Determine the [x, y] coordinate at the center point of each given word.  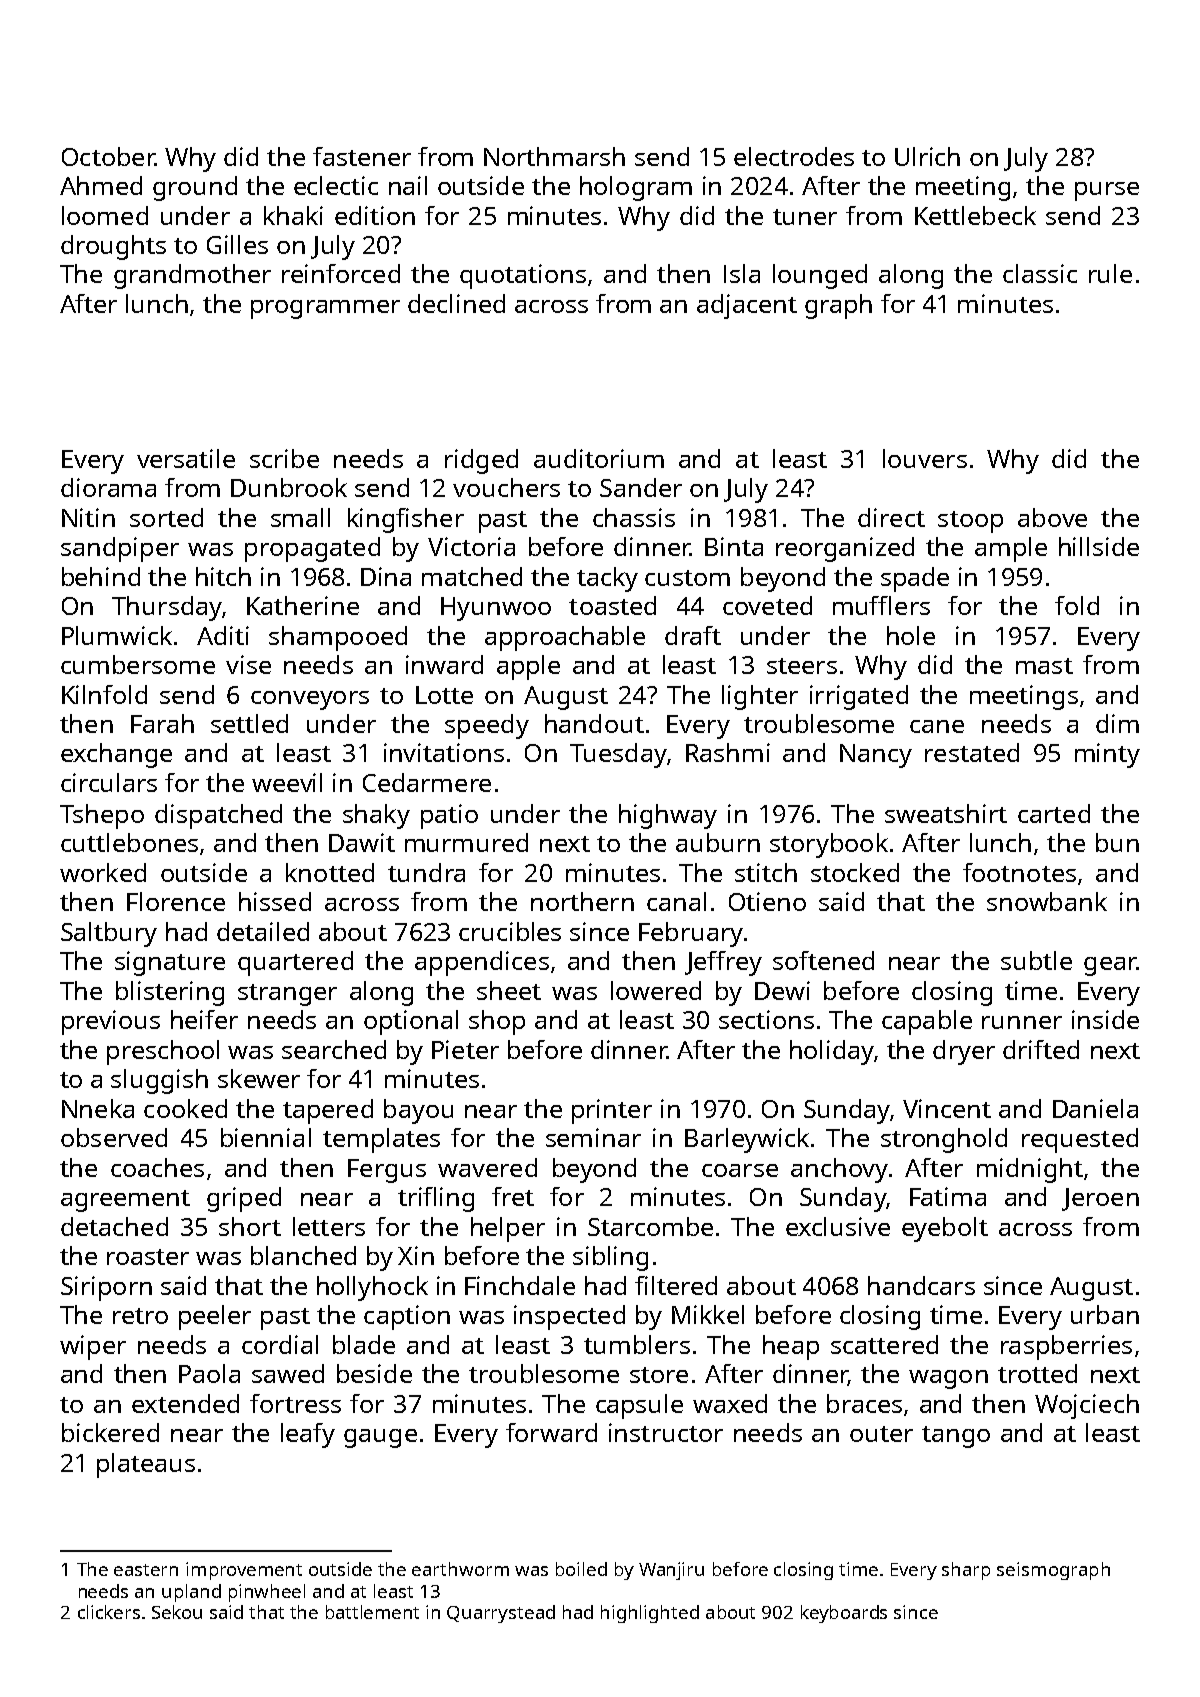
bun [1117, 842]
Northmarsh [554, 156]
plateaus [146, 1465]
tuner [805, 217]
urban [1105, 1314]
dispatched [218, 816]
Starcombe [650, 1226]
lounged [820, 276]
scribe [284, 458]
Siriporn [106, 1288]
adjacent [747, 306]
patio [449, 816]
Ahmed [101, 185]
